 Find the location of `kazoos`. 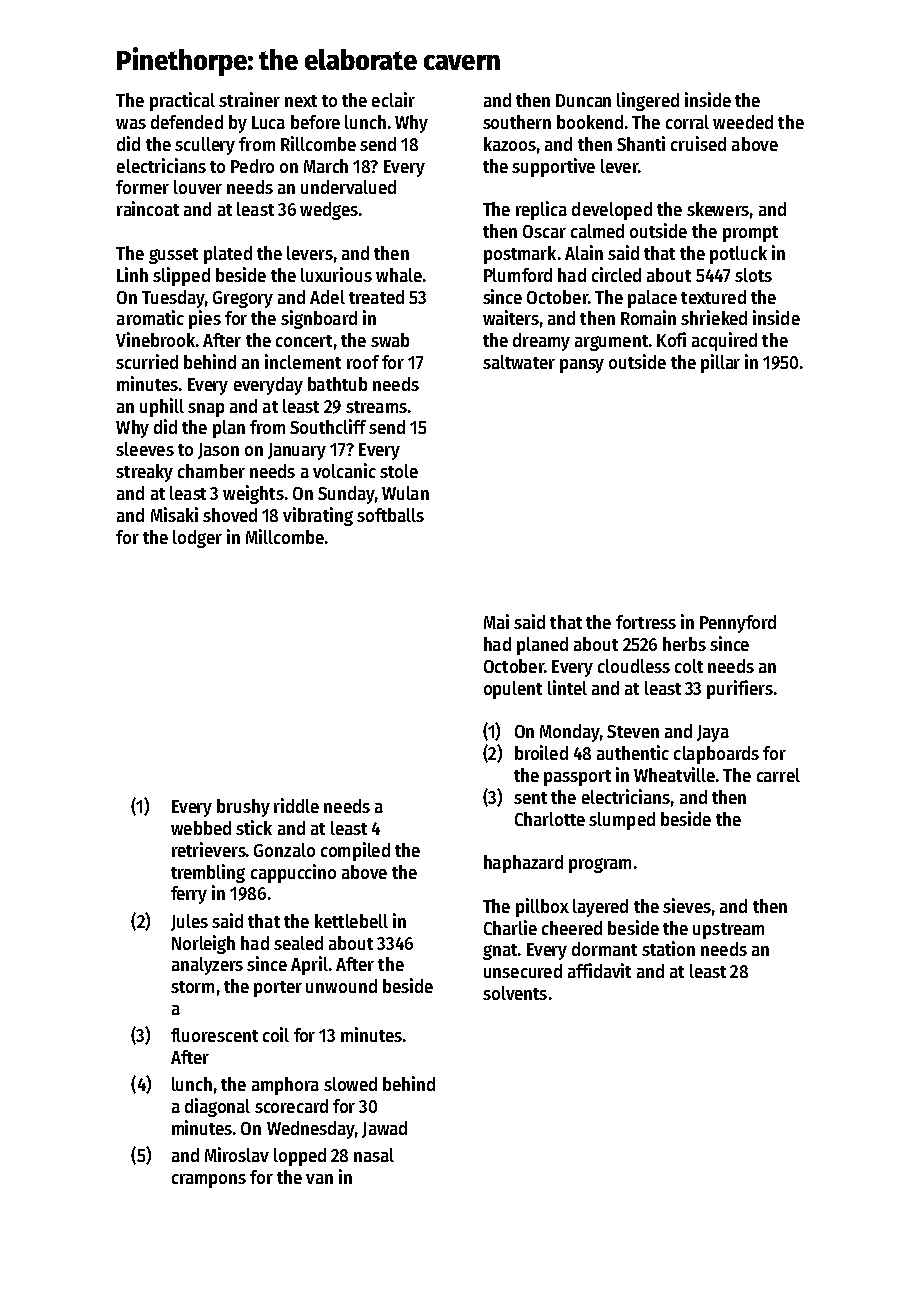

kazoos is located at coordinates (510, 144).
